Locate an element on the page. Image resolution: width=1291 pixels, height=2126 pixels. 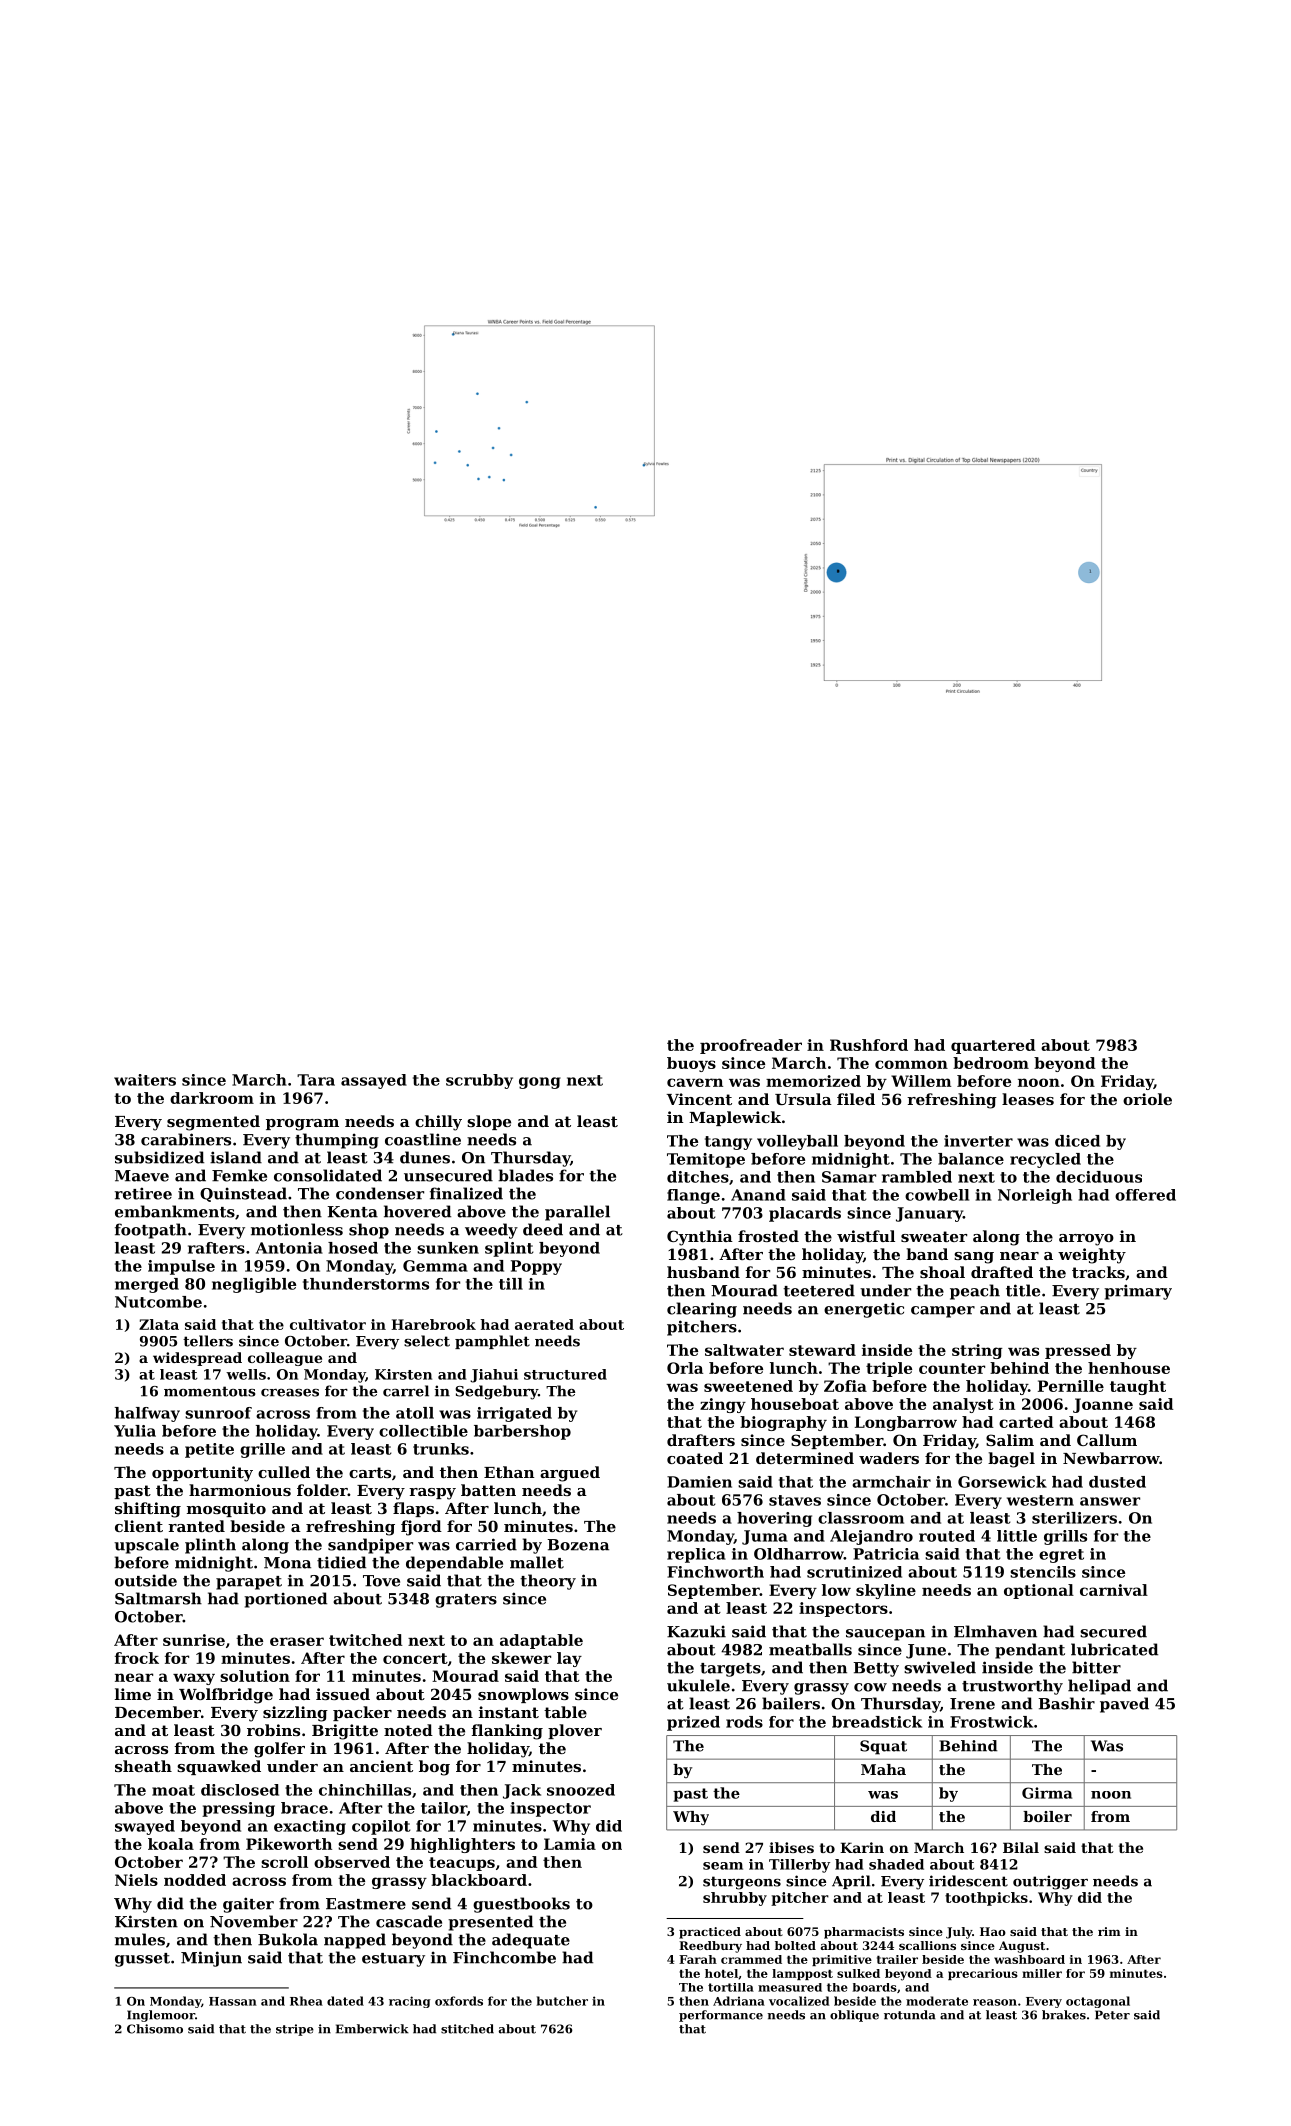
blades is located at coordinates (525, 1175).
